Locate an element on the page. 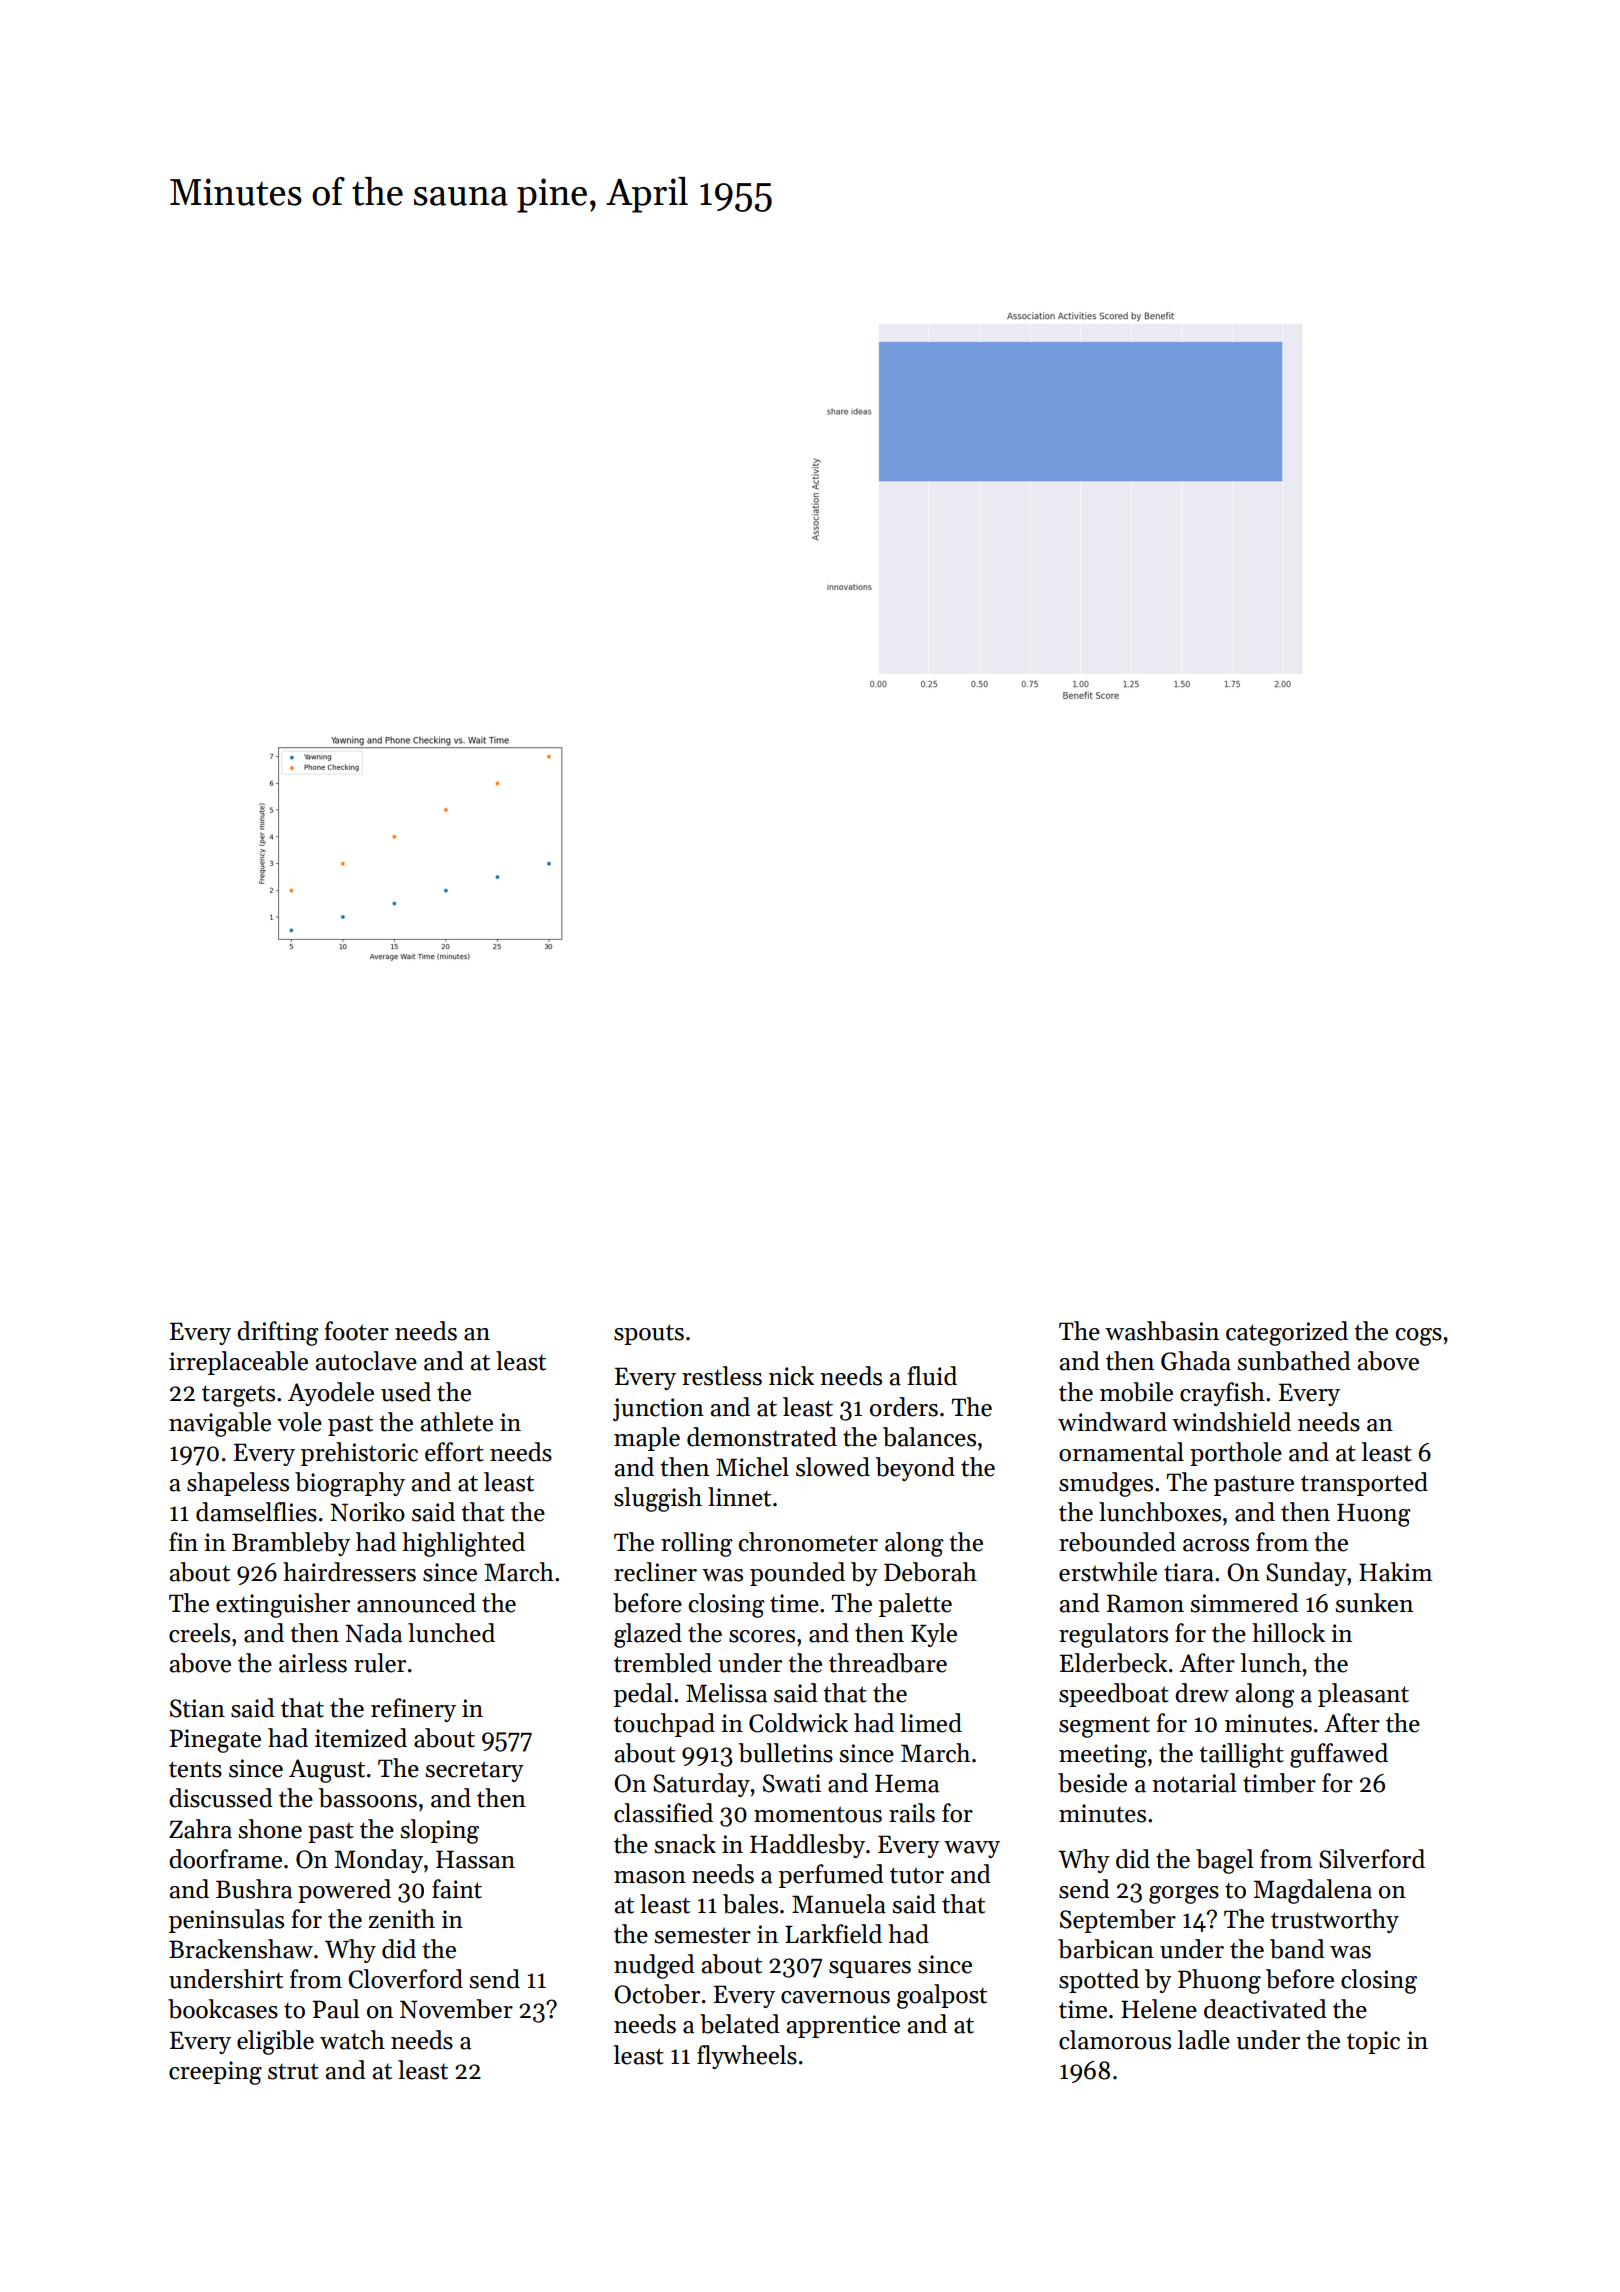 This page has height=2292, width=1620. trembled is located at coordinates (663, 1663).
